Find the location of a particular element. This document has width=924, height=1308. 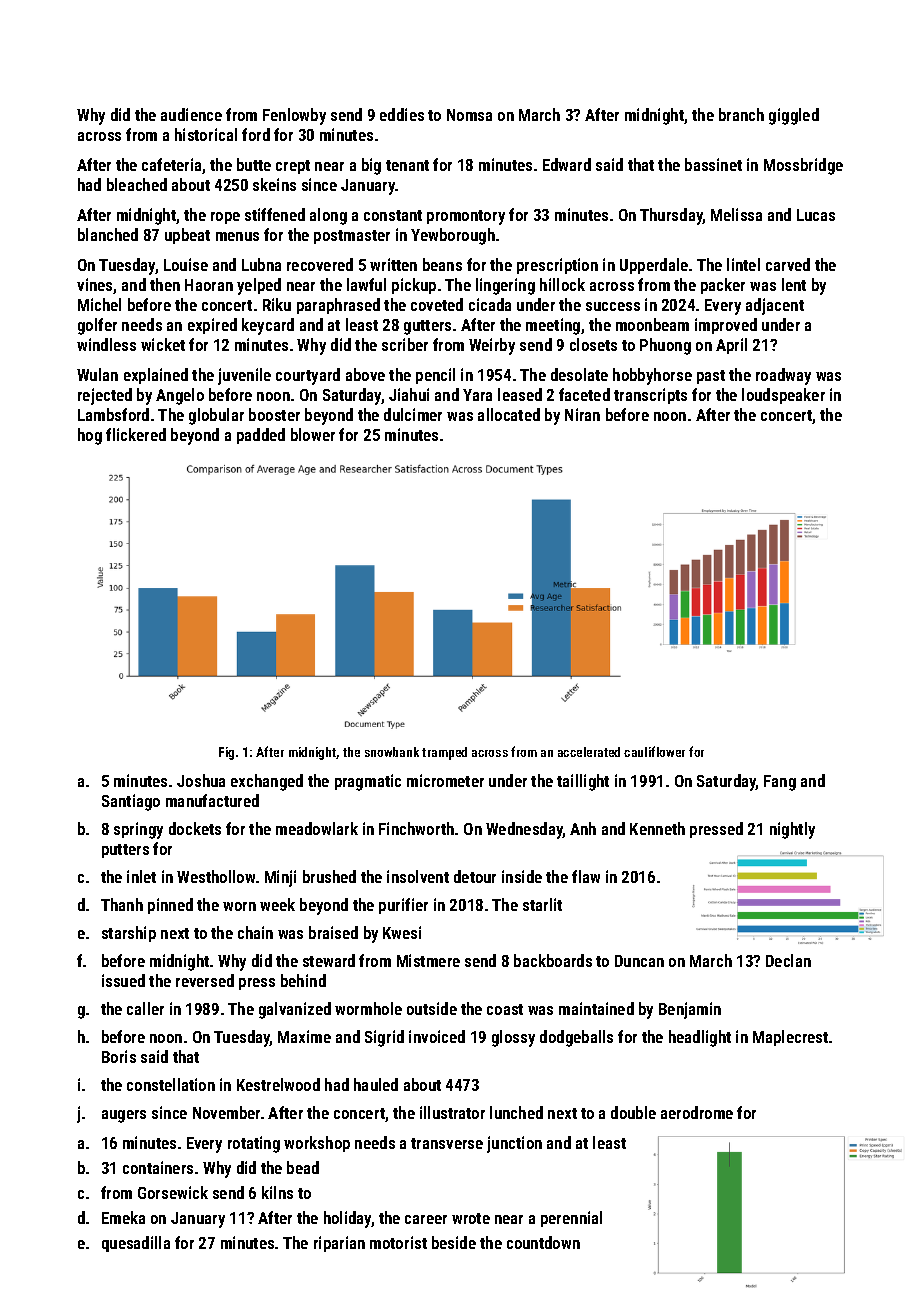

allocated is located at coordinates (509, 414).
